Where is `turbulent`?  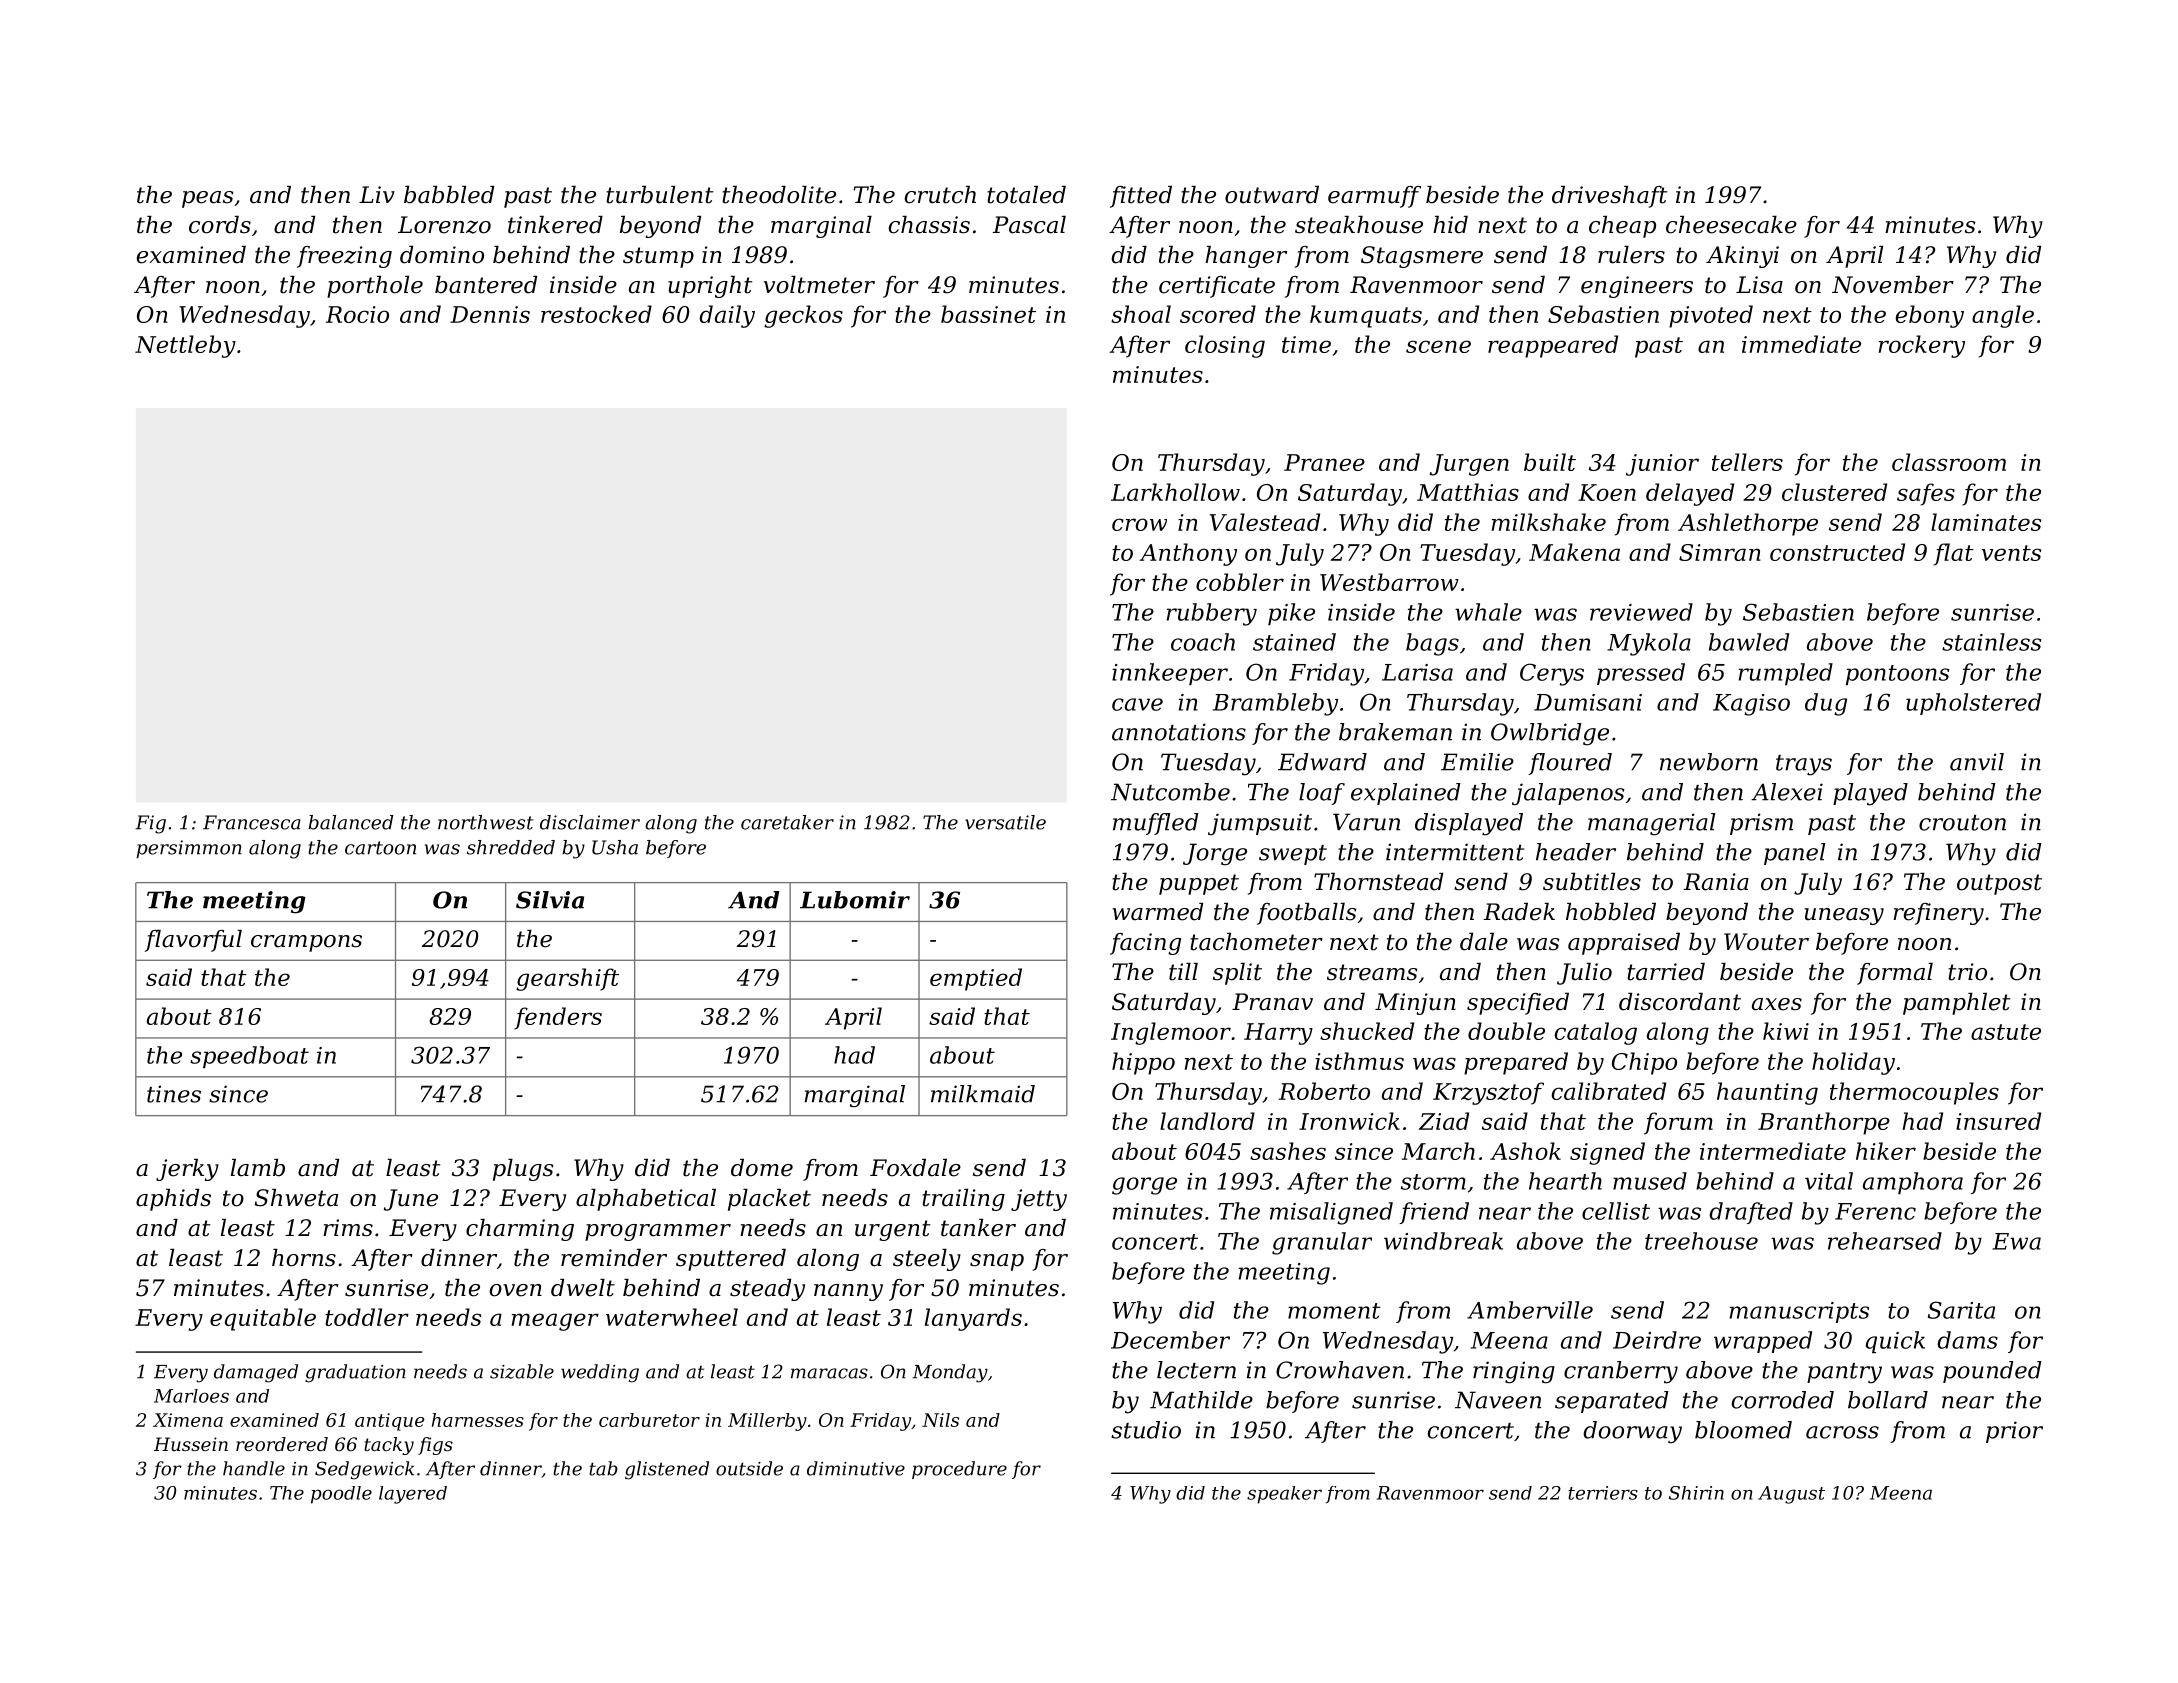 turbulent is located at coordinates (660, 195).
